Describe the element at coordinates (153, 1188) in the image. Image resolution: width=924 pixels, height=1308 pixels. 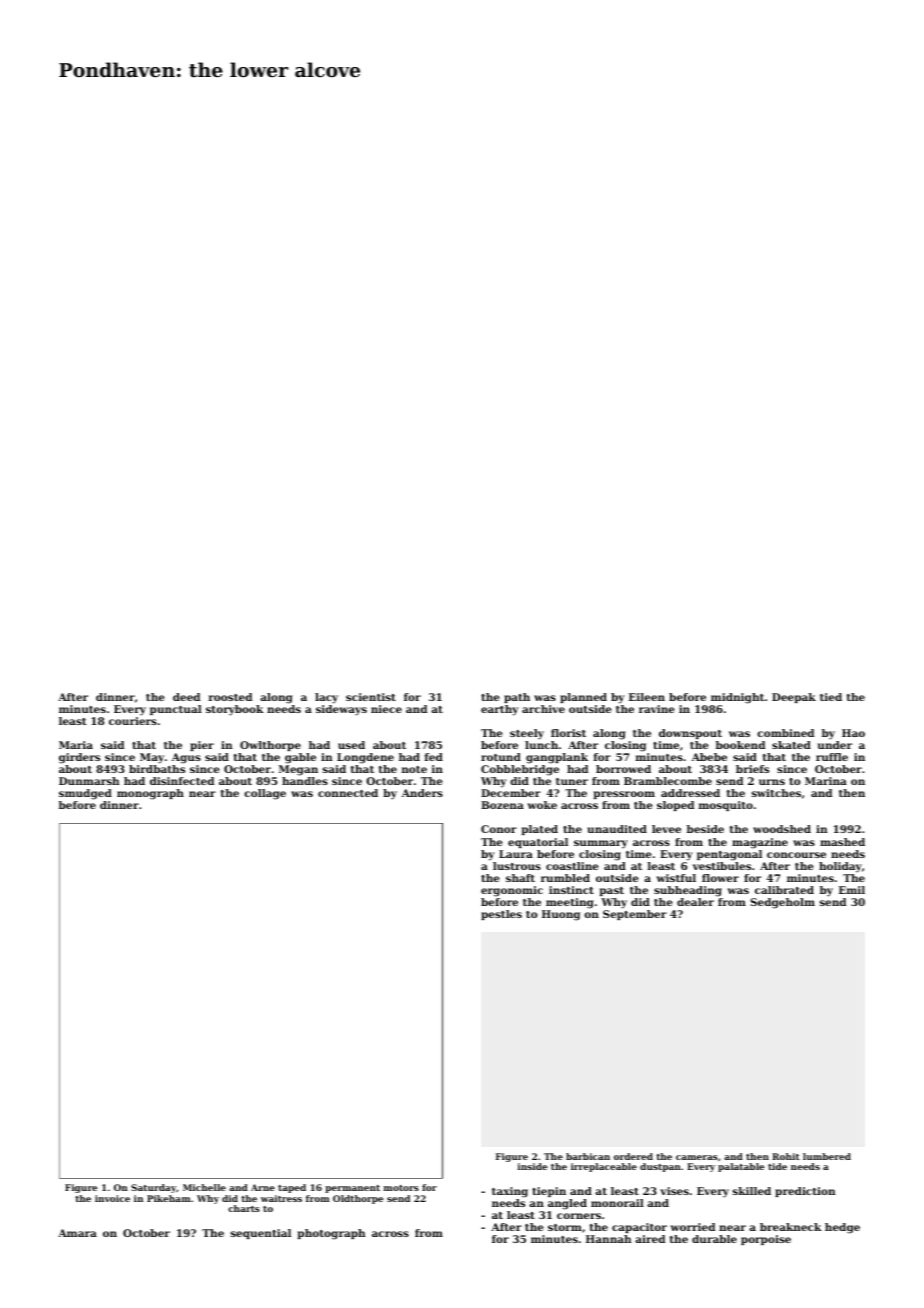
I see `Saturday` at that location.
